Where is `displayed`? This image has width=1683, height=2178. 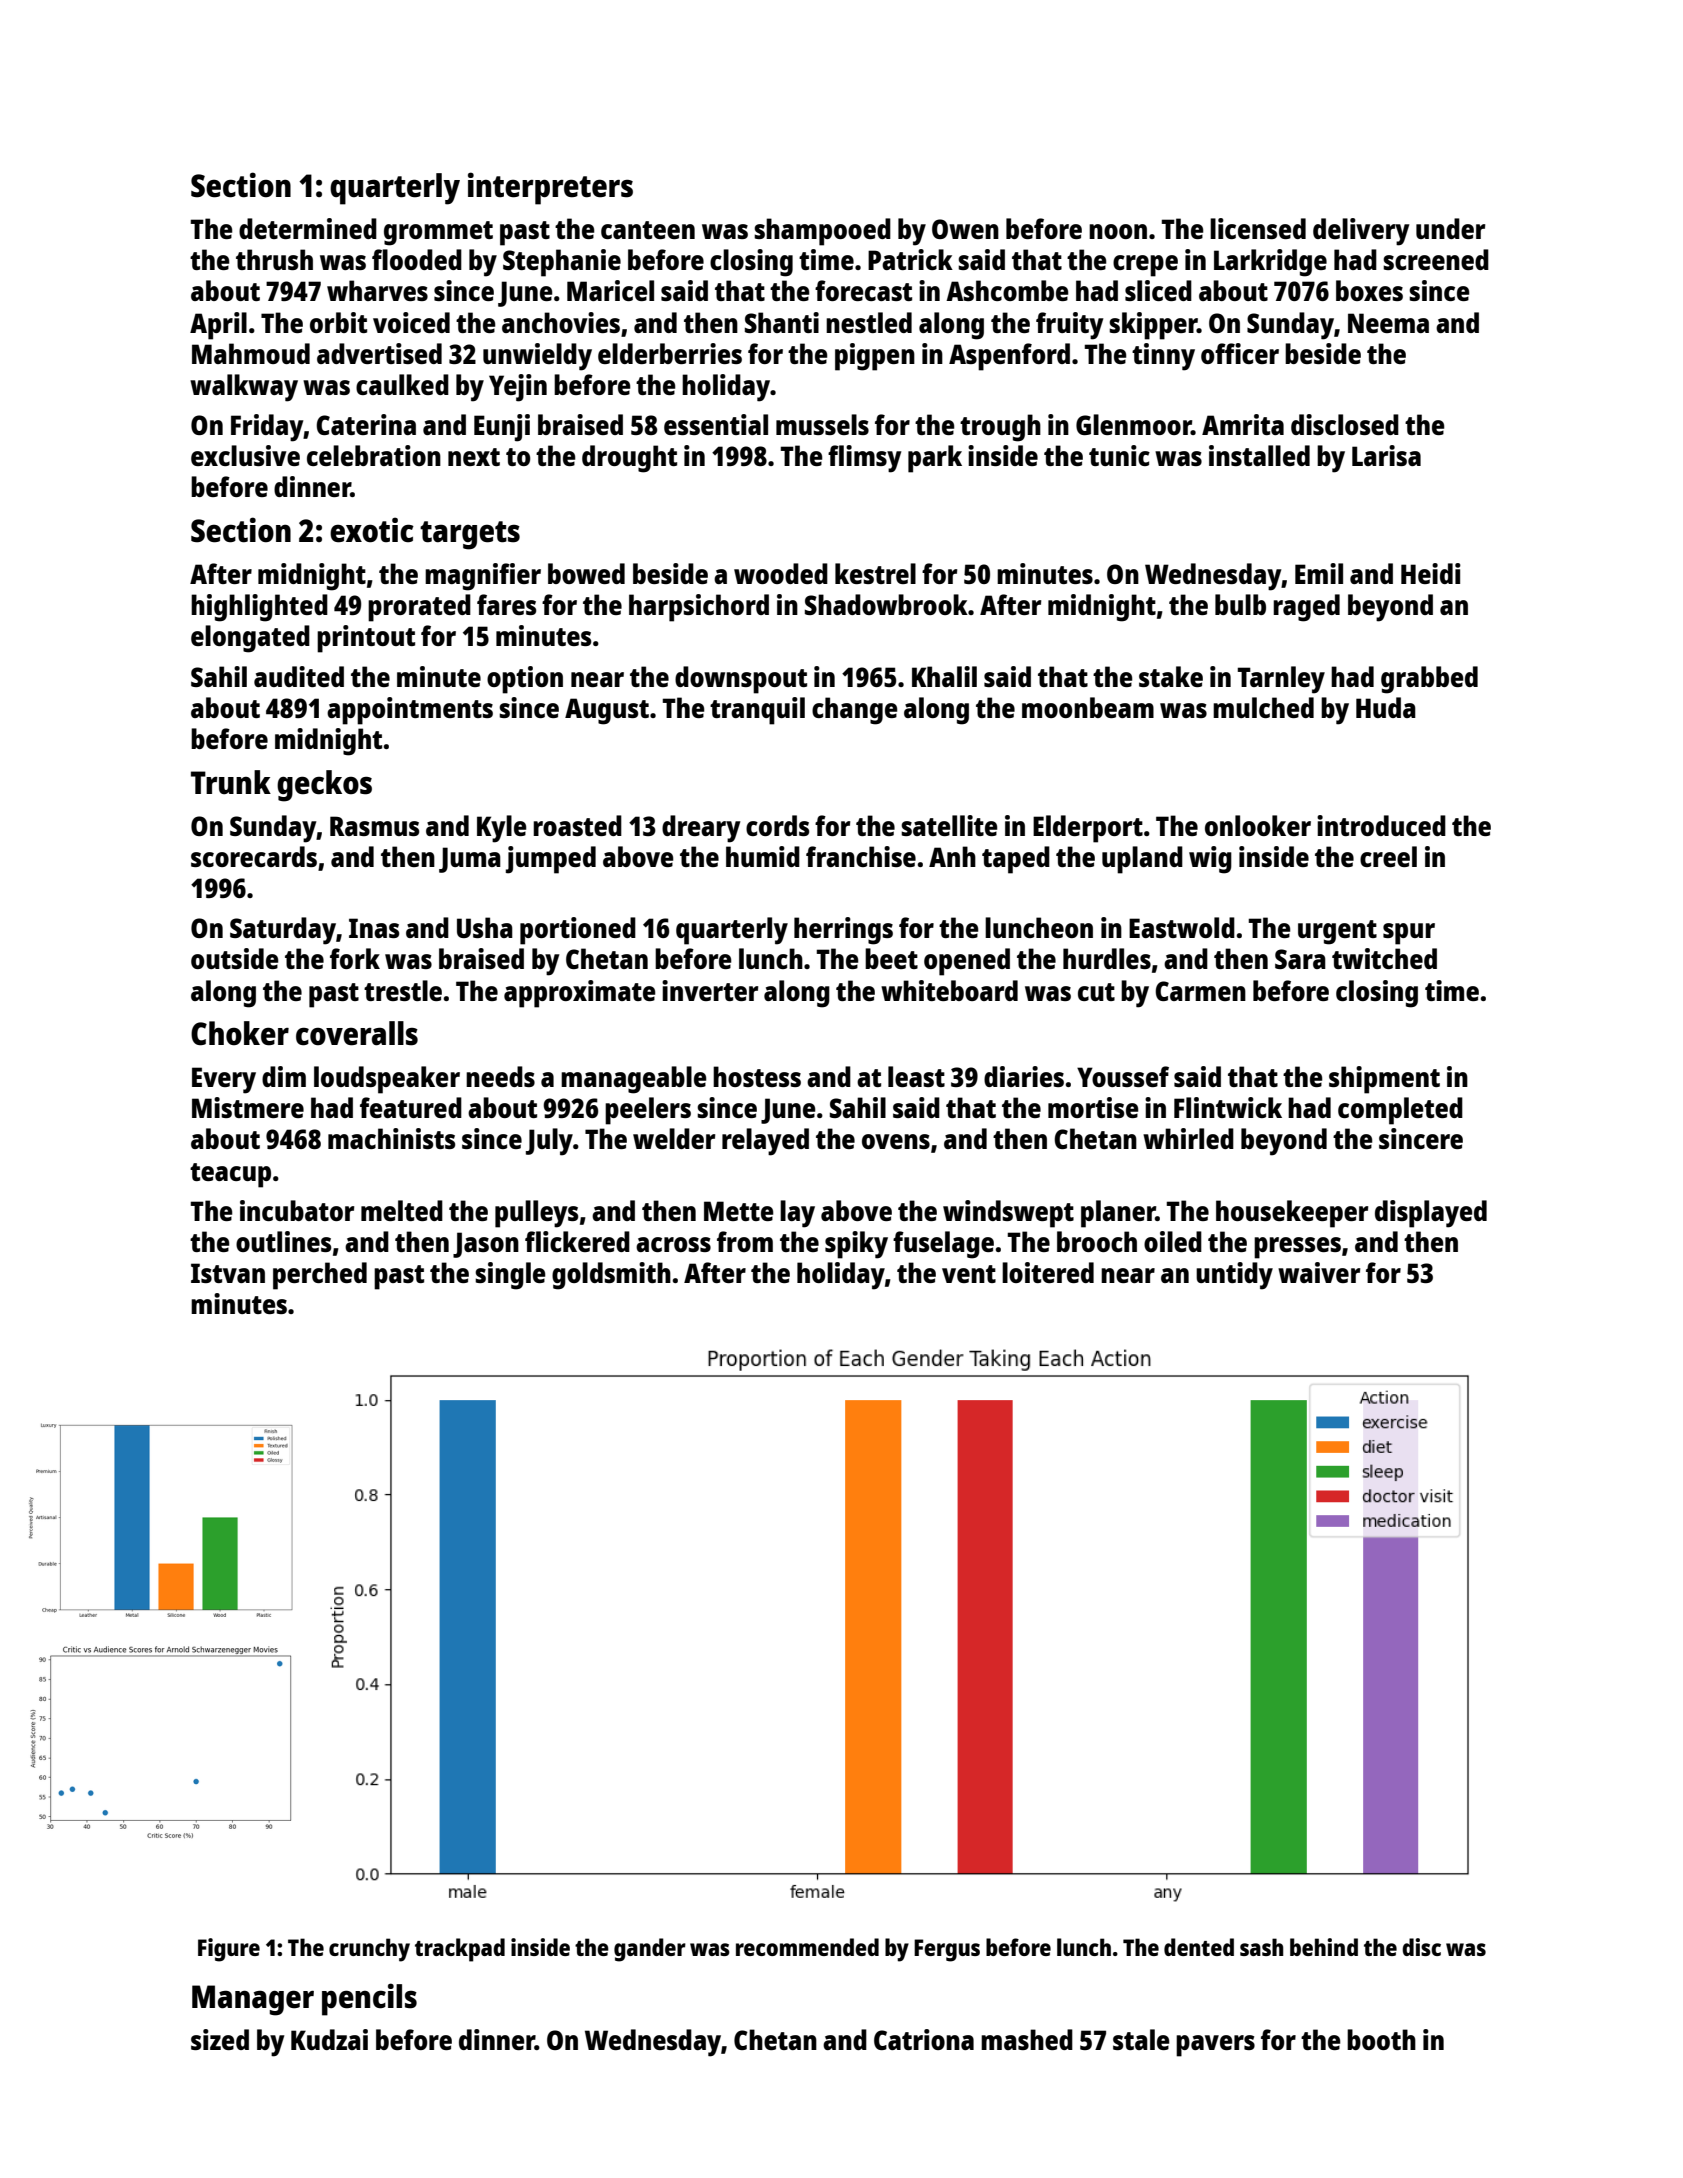
displayed is located at coordinates (1431, 1214).
